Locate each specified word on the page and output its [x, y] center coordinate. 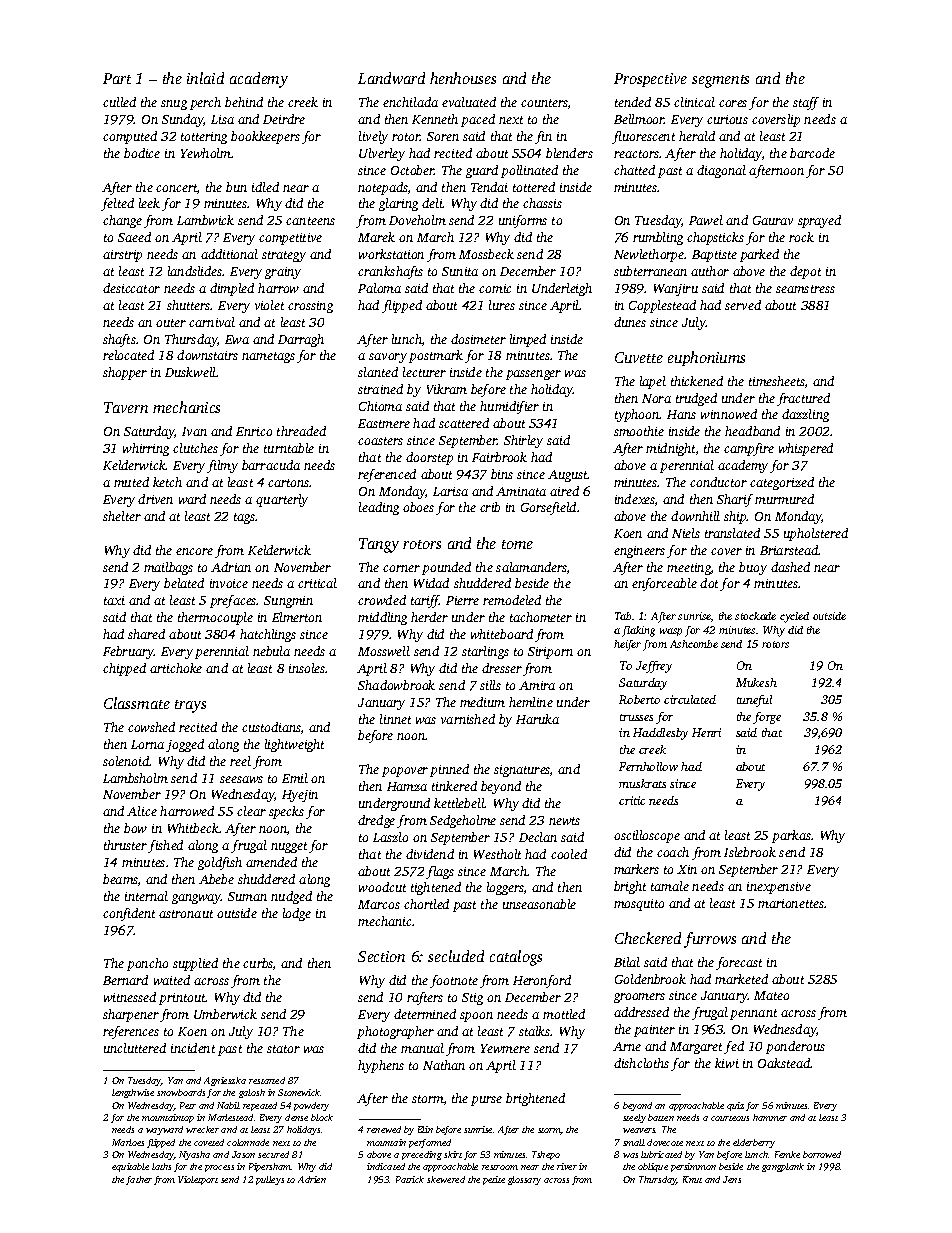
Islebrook [750, 852]
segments [720, 81]
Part [117, 78]
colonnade [248, 1142]
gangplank [783, 1167]
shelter [122, 516]
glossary [524, 1180]
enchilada [410, 102]
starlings [485, 652]
